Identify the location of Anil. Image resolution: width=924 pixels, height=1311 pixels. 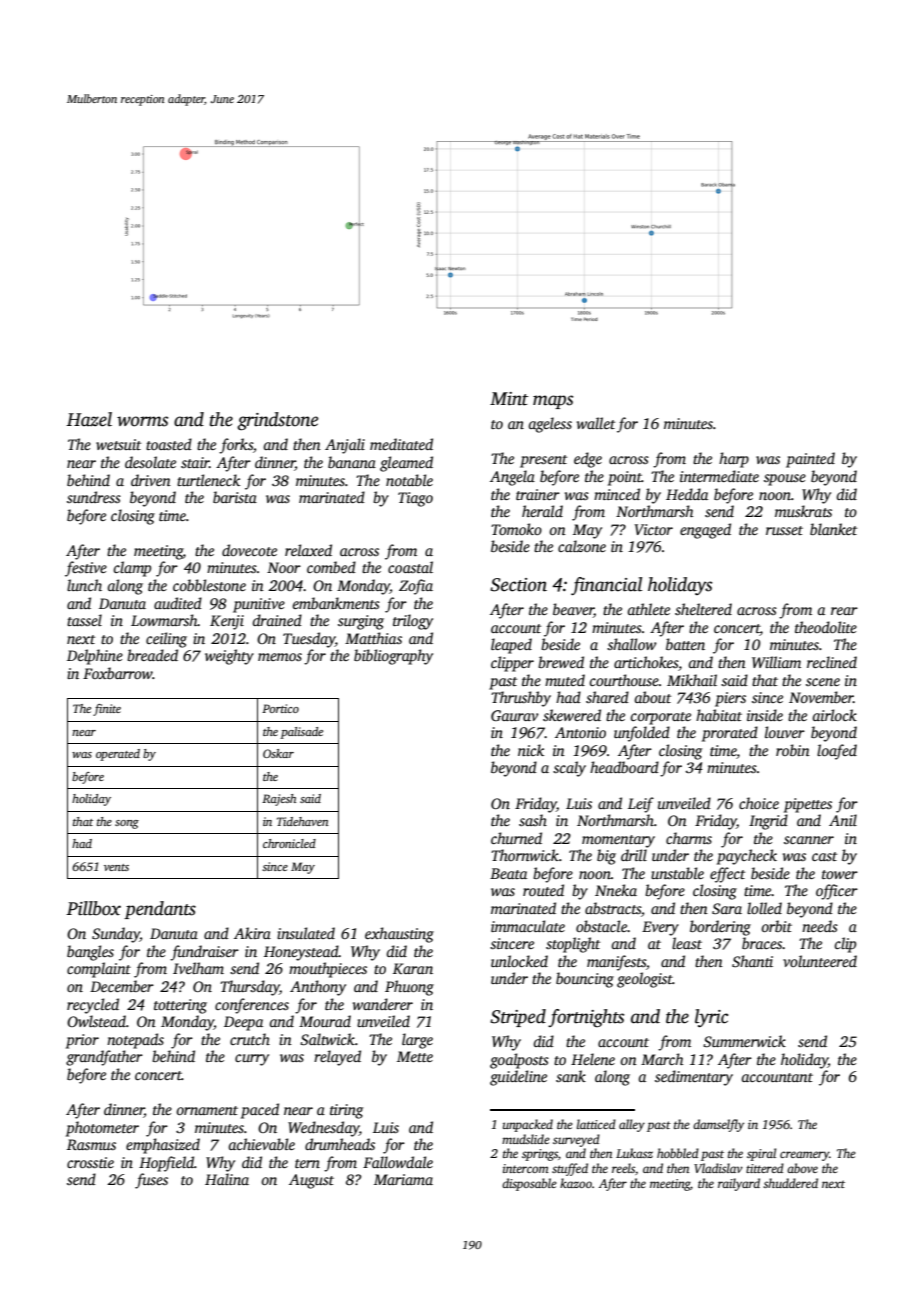
(843, 820).
